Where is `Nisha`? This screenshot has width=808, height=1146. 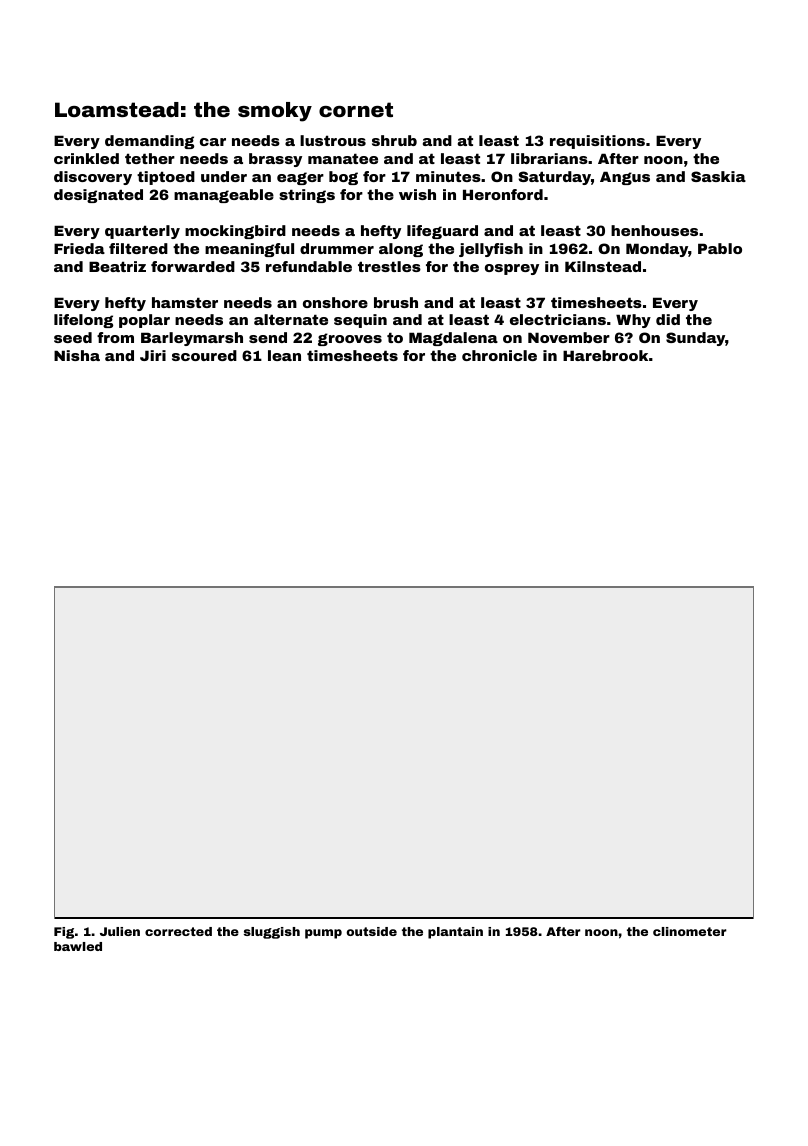 Nisha is located at coordinates (77, 355).
